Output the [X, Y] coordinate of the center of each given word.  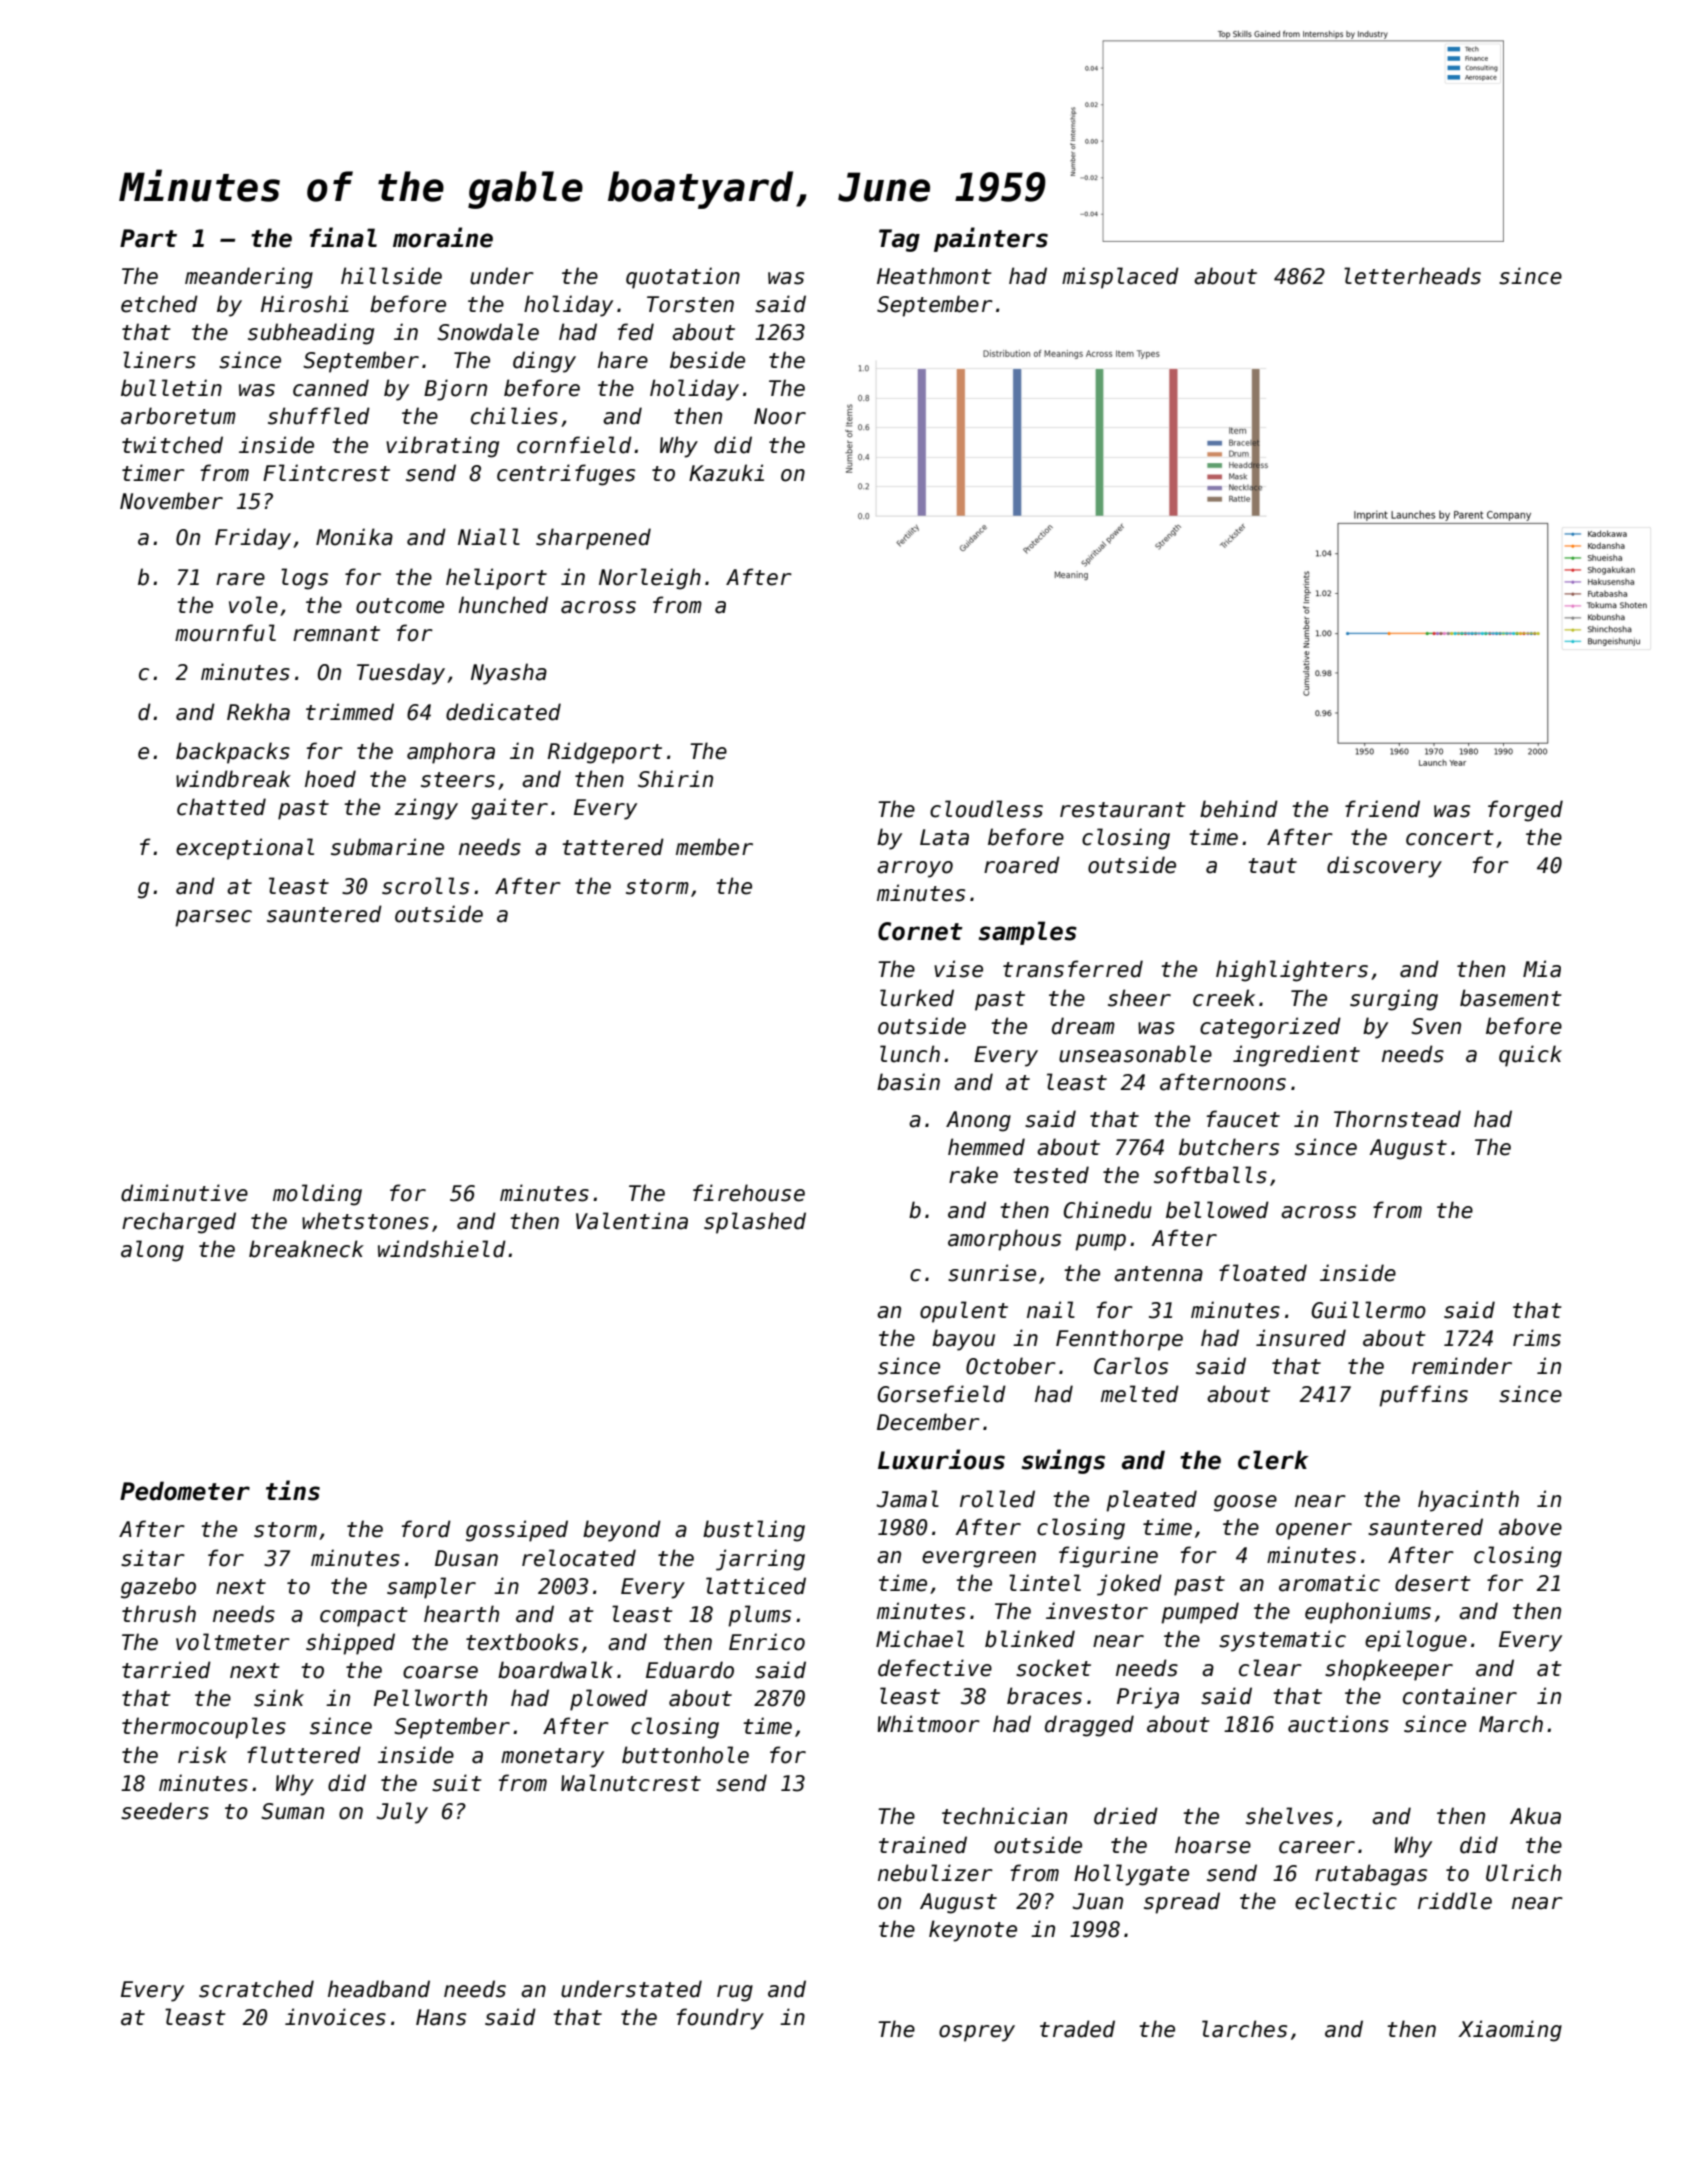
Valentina [632, 1221]
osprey [977, 2033]
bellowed [1217, 1210]
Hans [441, 2017]
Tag [899, 240]
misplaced [1120, 278]
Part [148, 238]
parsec [213, 918]
